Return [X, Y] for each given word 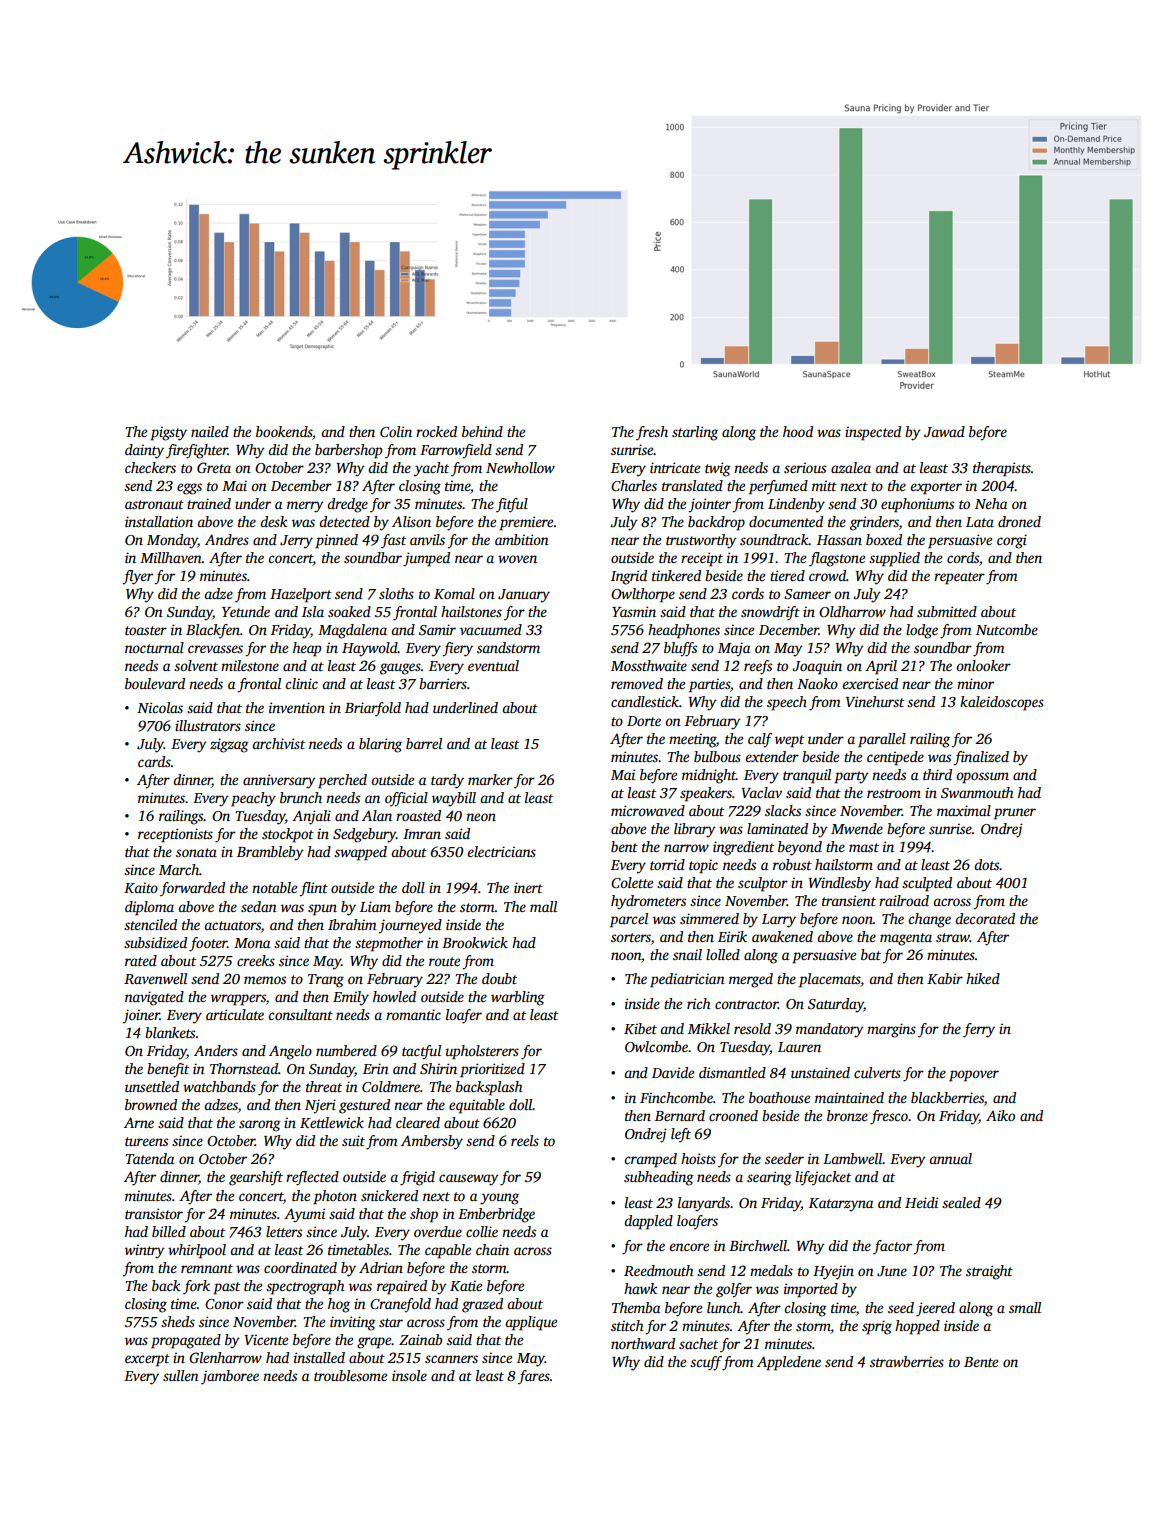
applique [531, 1323]
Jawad [944, 431]
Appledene [789, 1363]
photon [335, 1197]
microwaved [648, 810]
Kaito [141, 887]
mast [864, 847]
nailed [210, 431]
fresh [652, 433]
